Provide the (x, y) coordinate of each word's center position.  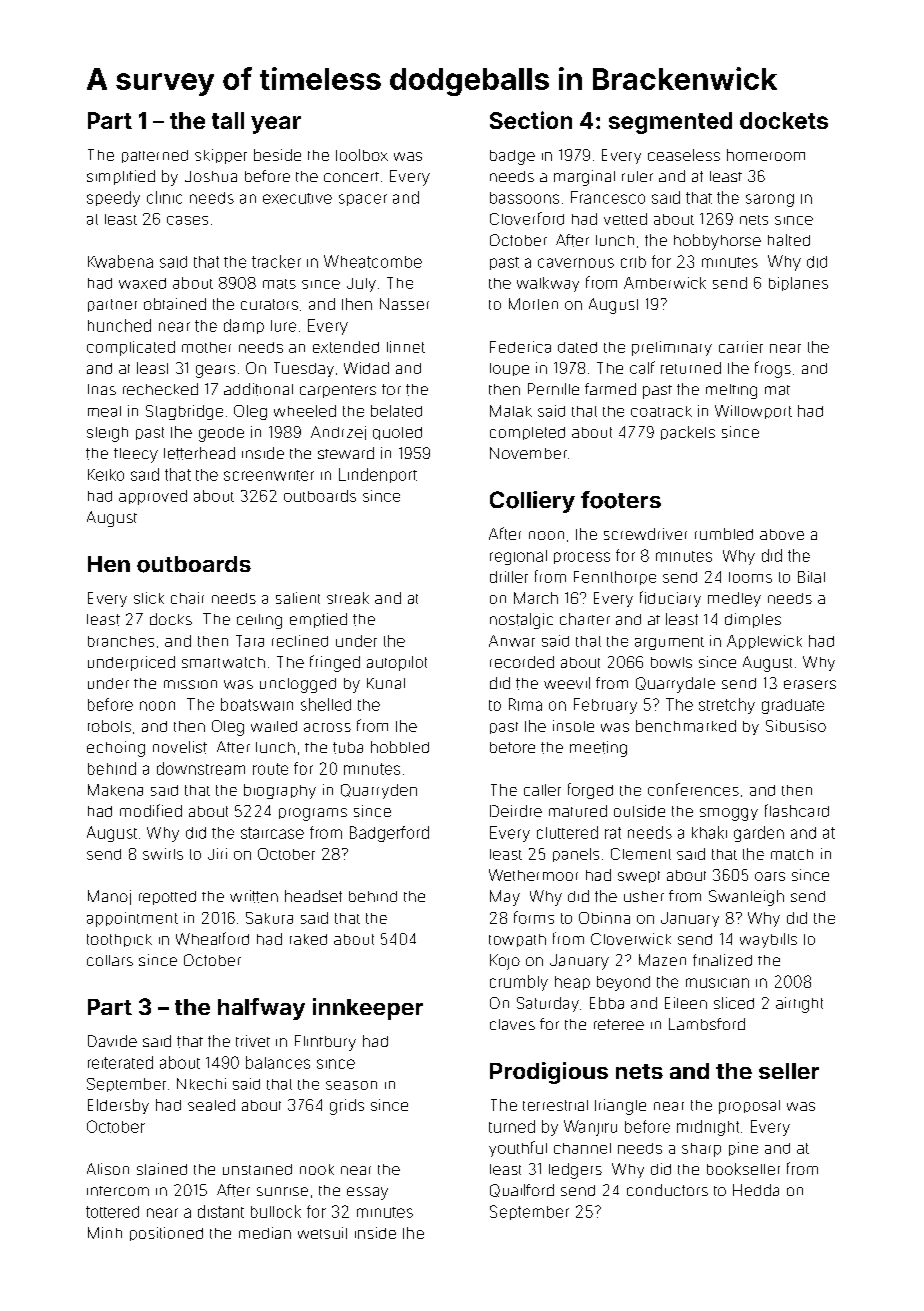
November (528, 453)
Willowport (753, 412)
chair (187, 598)
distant (221, 1211)
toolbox (362, 155)
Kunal (386, 683)
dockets (784, 120)
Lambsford (707, 1024)
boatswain (257, 704)
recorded (522, 662)
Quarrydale (675, 685)
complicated (131, 348)
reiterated (120, 1062)
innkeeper (368, 1009)
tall (228, 120)
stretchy (727, 706)
